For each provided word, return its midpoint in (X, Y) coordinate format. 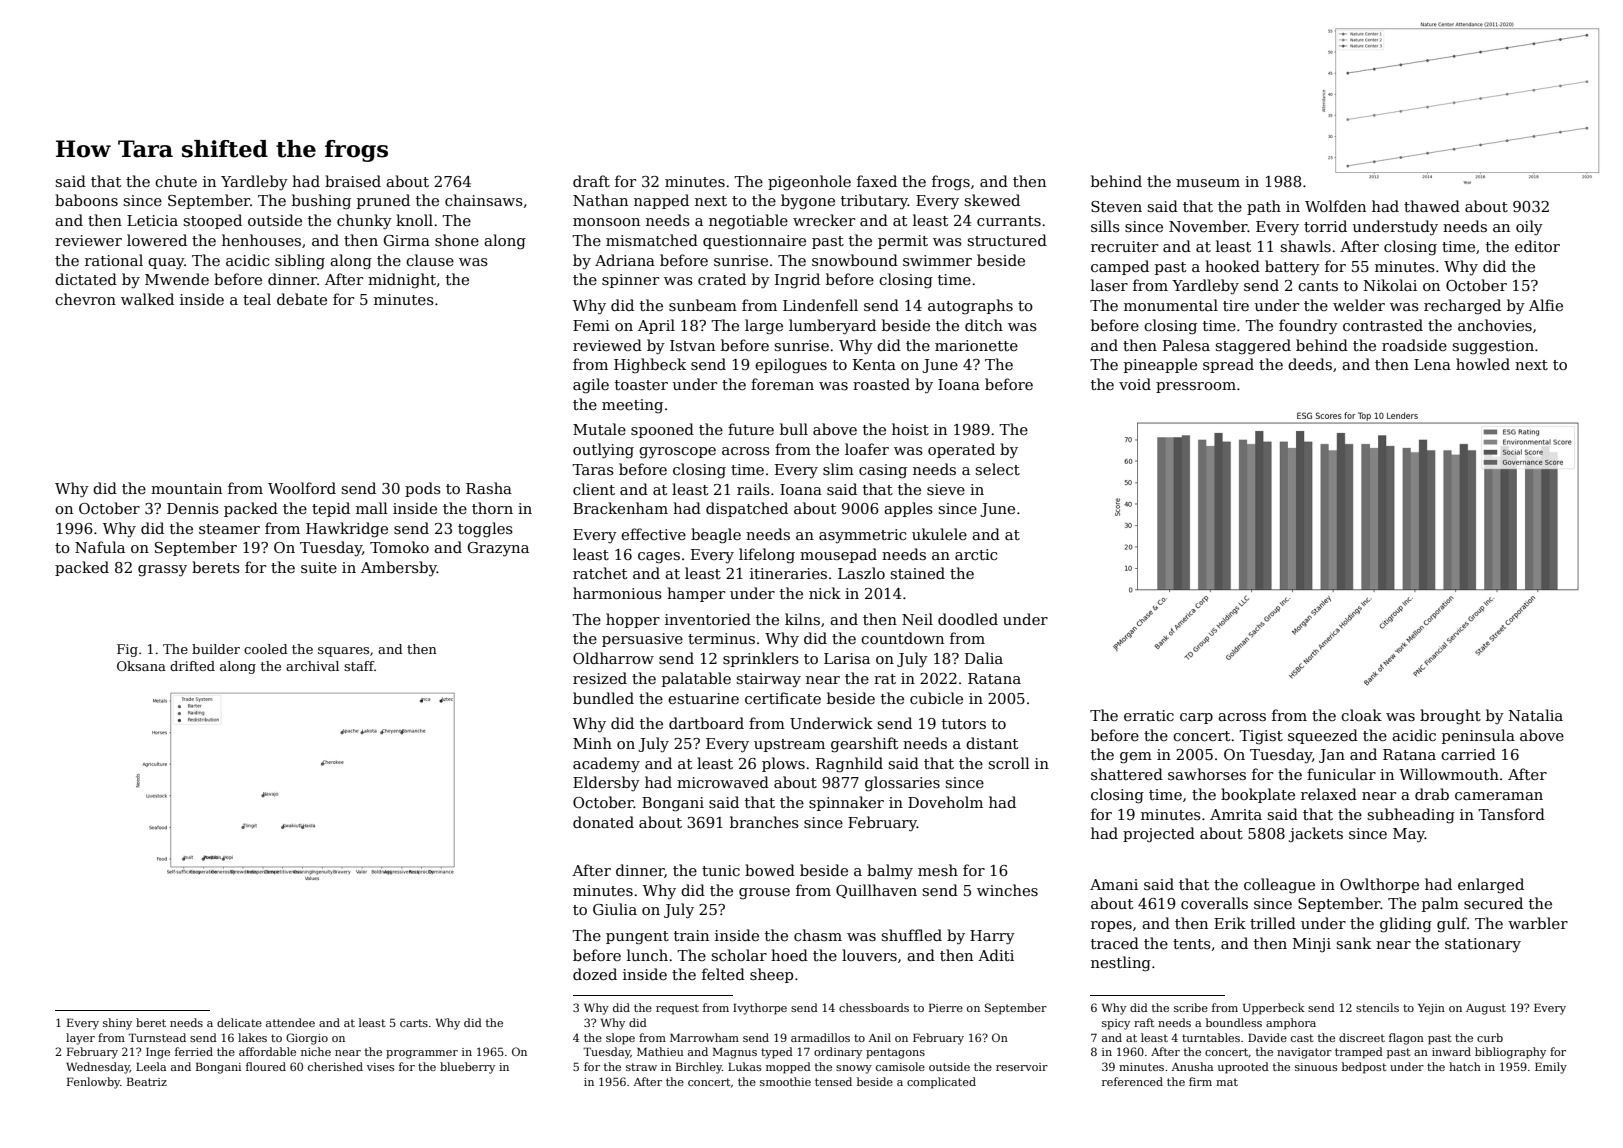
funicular (1341, 774)
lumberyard (832, 327)
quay (166, 264)
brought (1450, 717)
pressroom (1196, 387)
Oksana (141, 666)
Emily (1551, 1068)
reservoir (1022, 1067)
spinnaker (846, 803)
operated (961, 450)
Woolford (302, 488)
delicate (239, 1022)
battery (1292, 268)
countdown (902, 638)
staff (359, 666)
